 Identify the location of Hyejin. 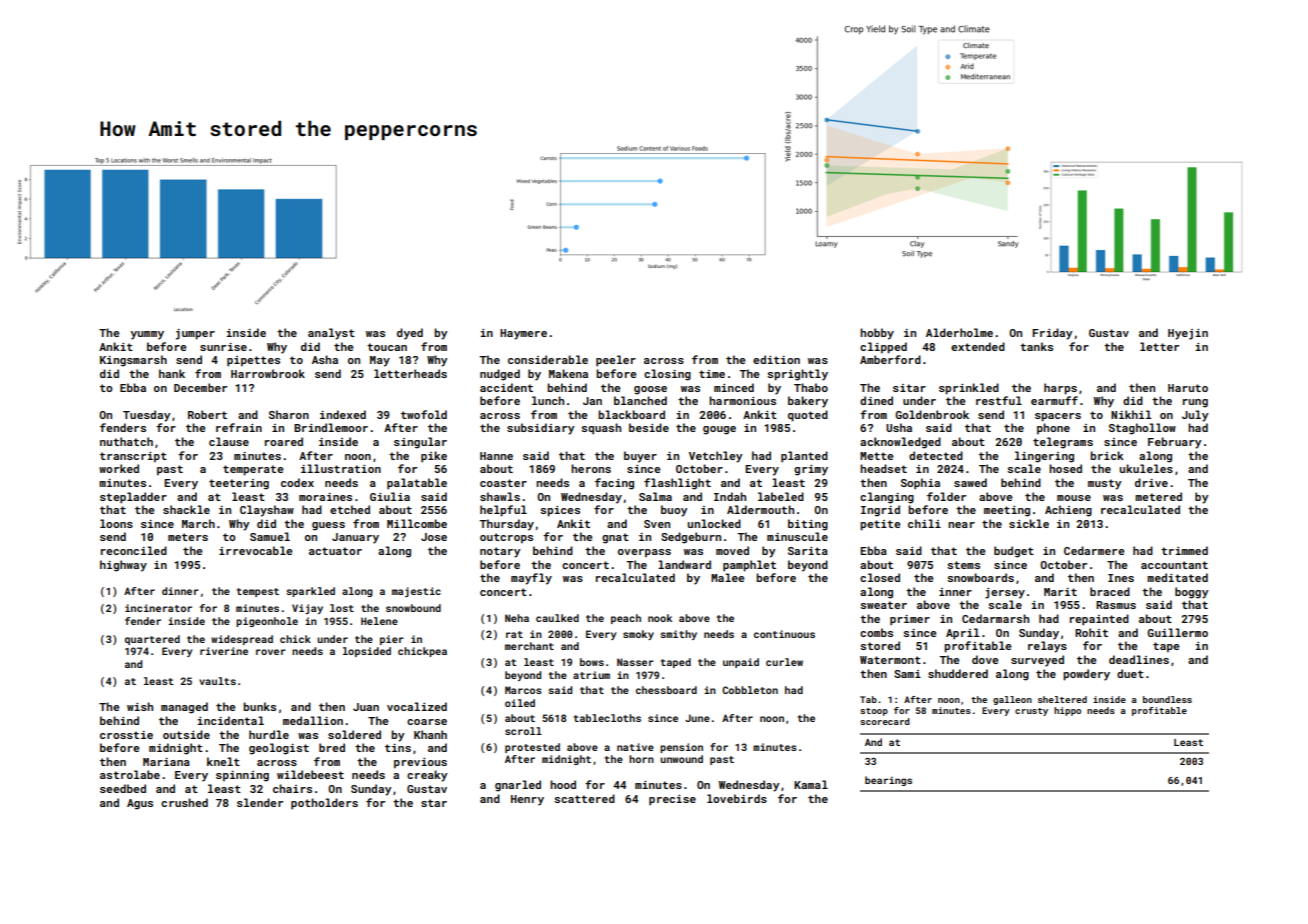
(1188, 334).
